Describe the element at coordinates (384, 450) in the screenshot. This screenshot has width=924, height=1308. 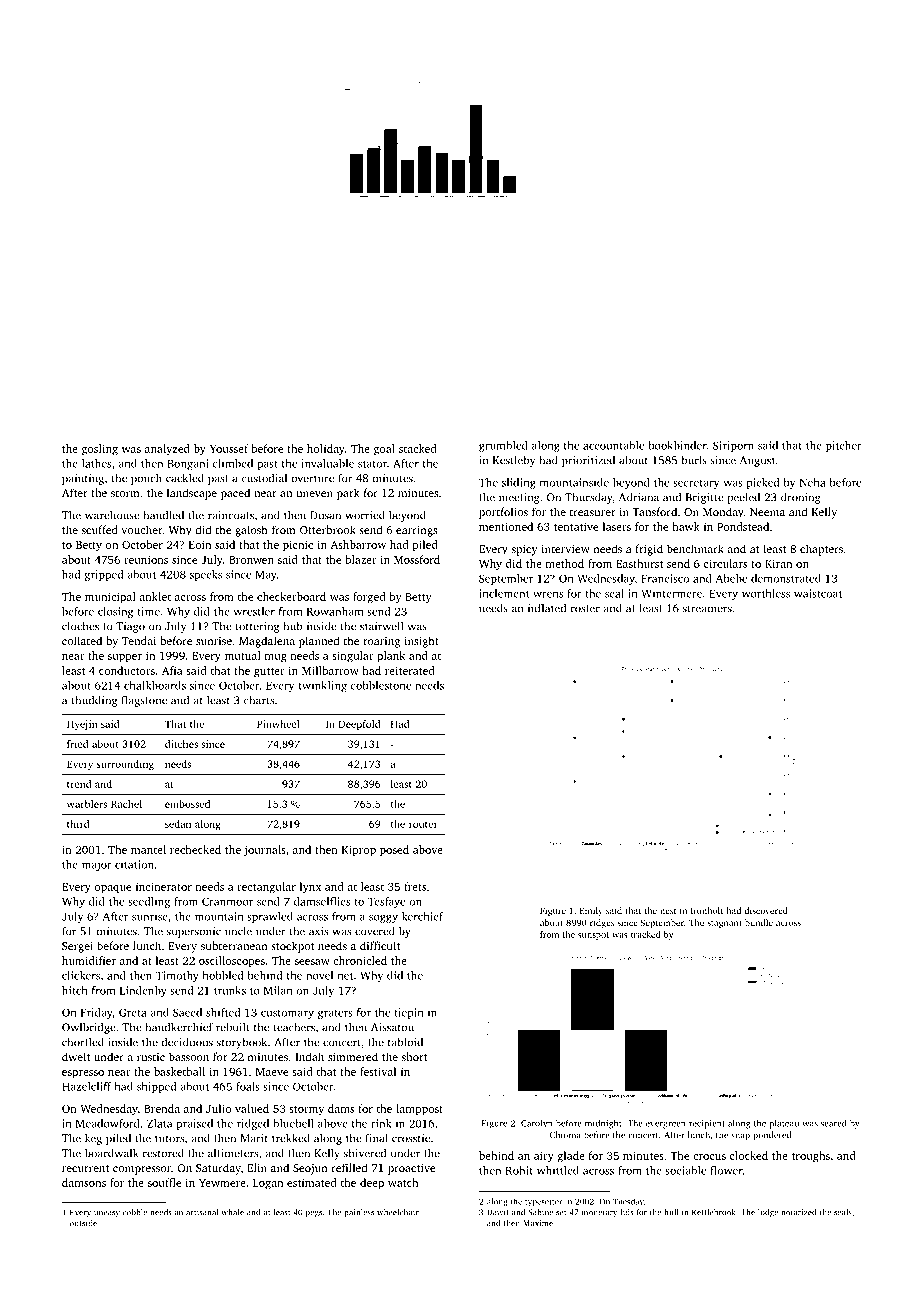
I see `goal` at that location.
